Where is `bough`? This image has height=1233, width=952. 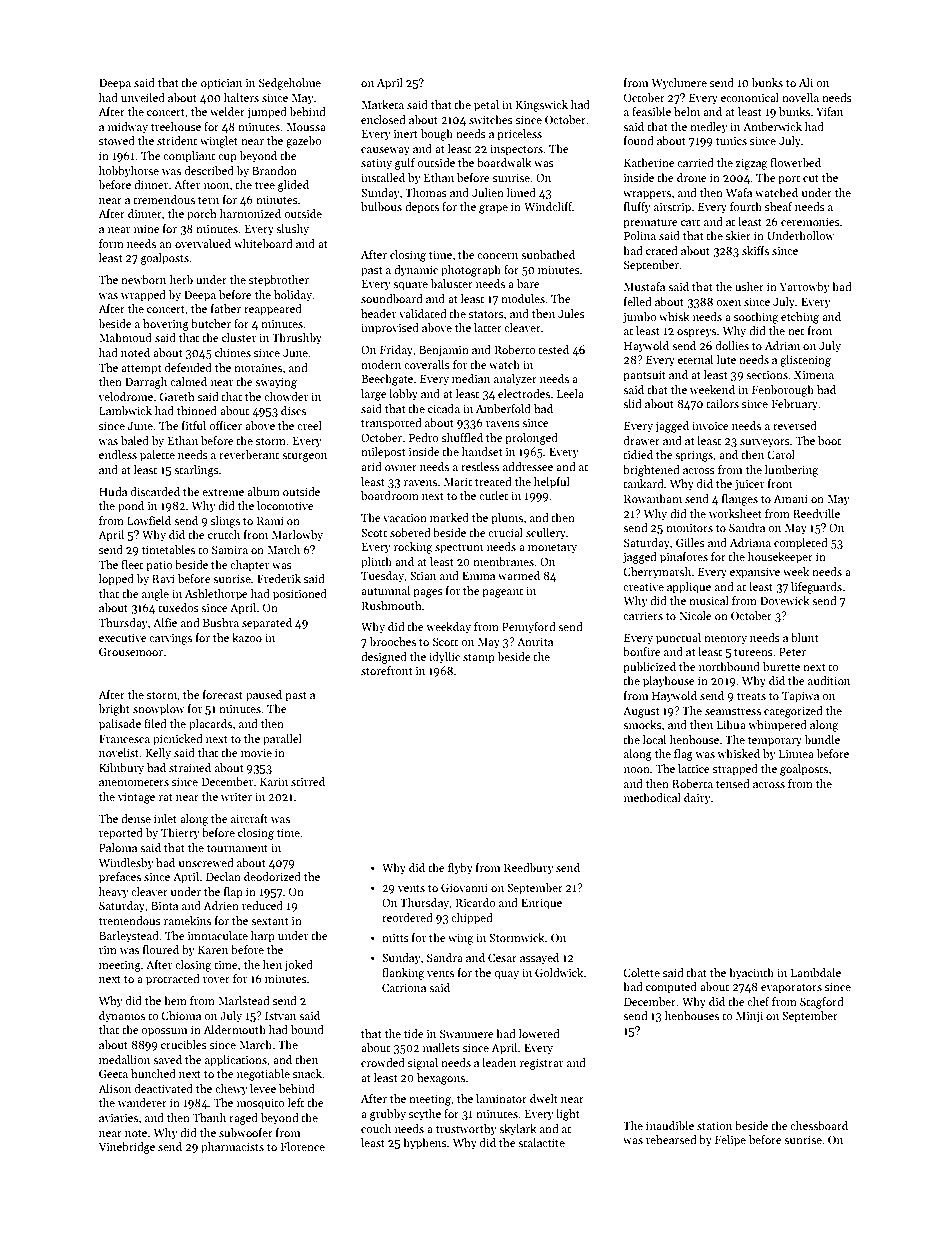 bough is located at coordinates (437, 135).
